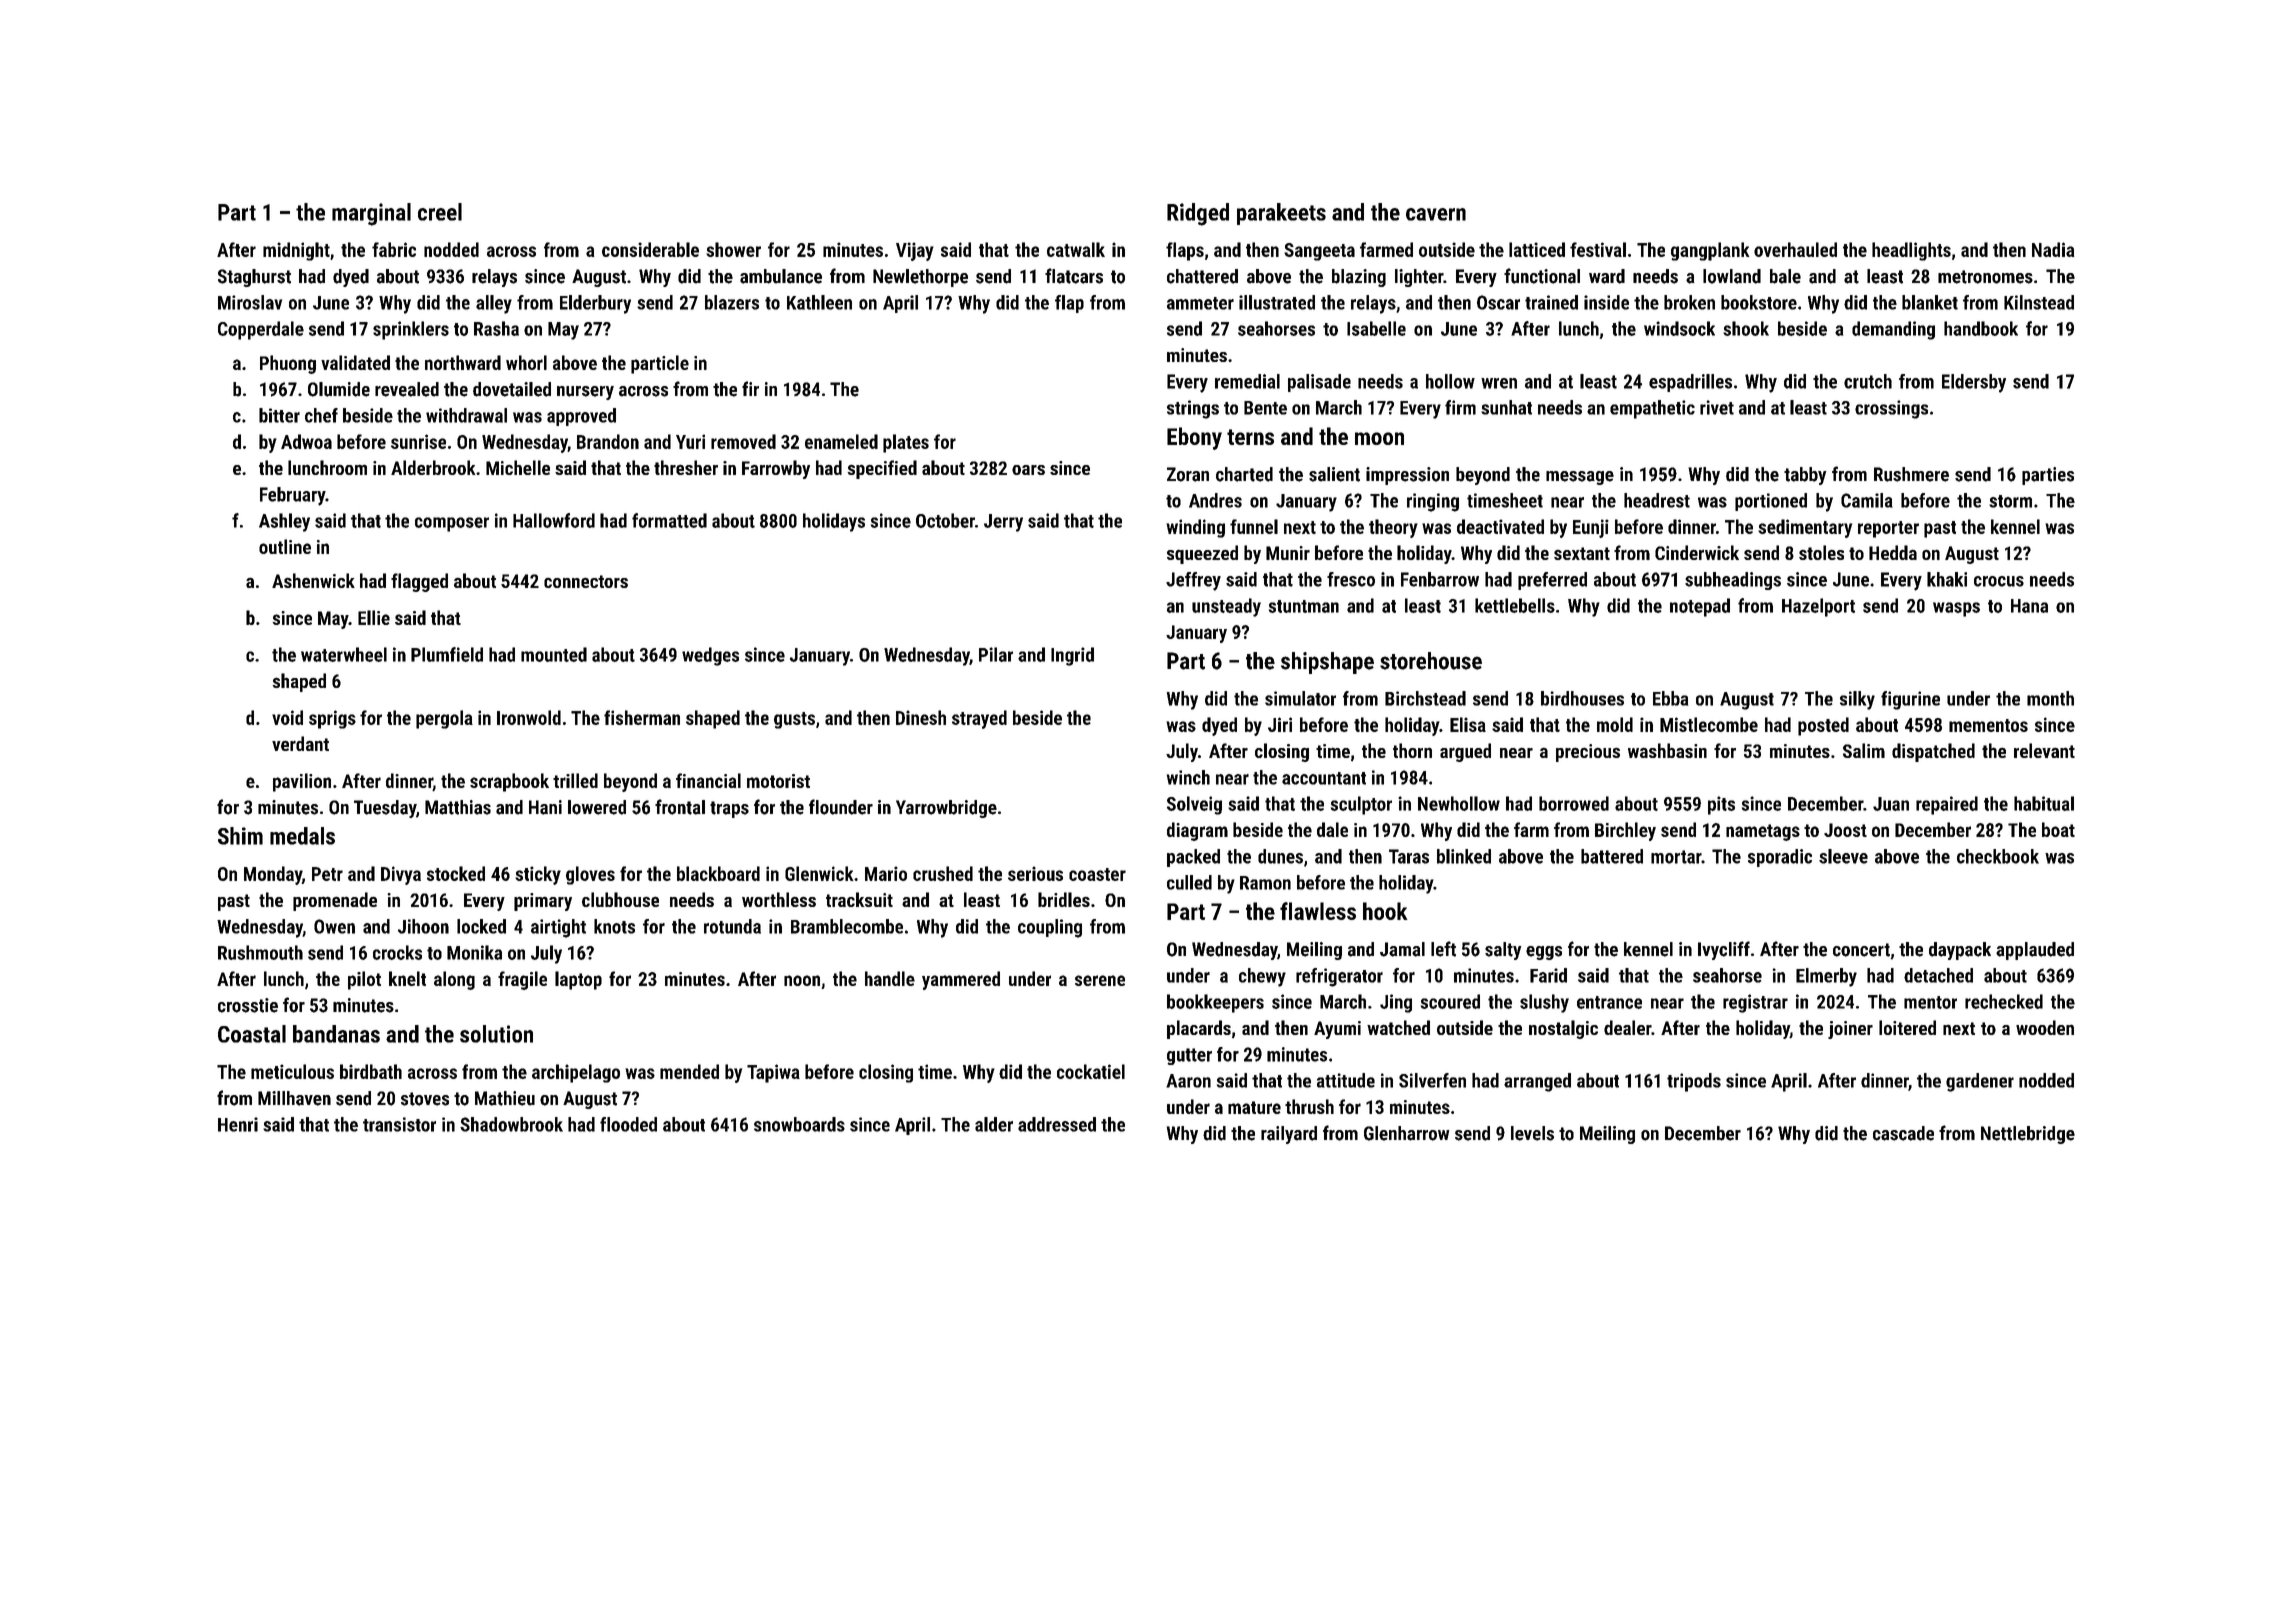 The width and height of the document is (2292, 1620). I want to click on Henri, so click(238, 1124).
